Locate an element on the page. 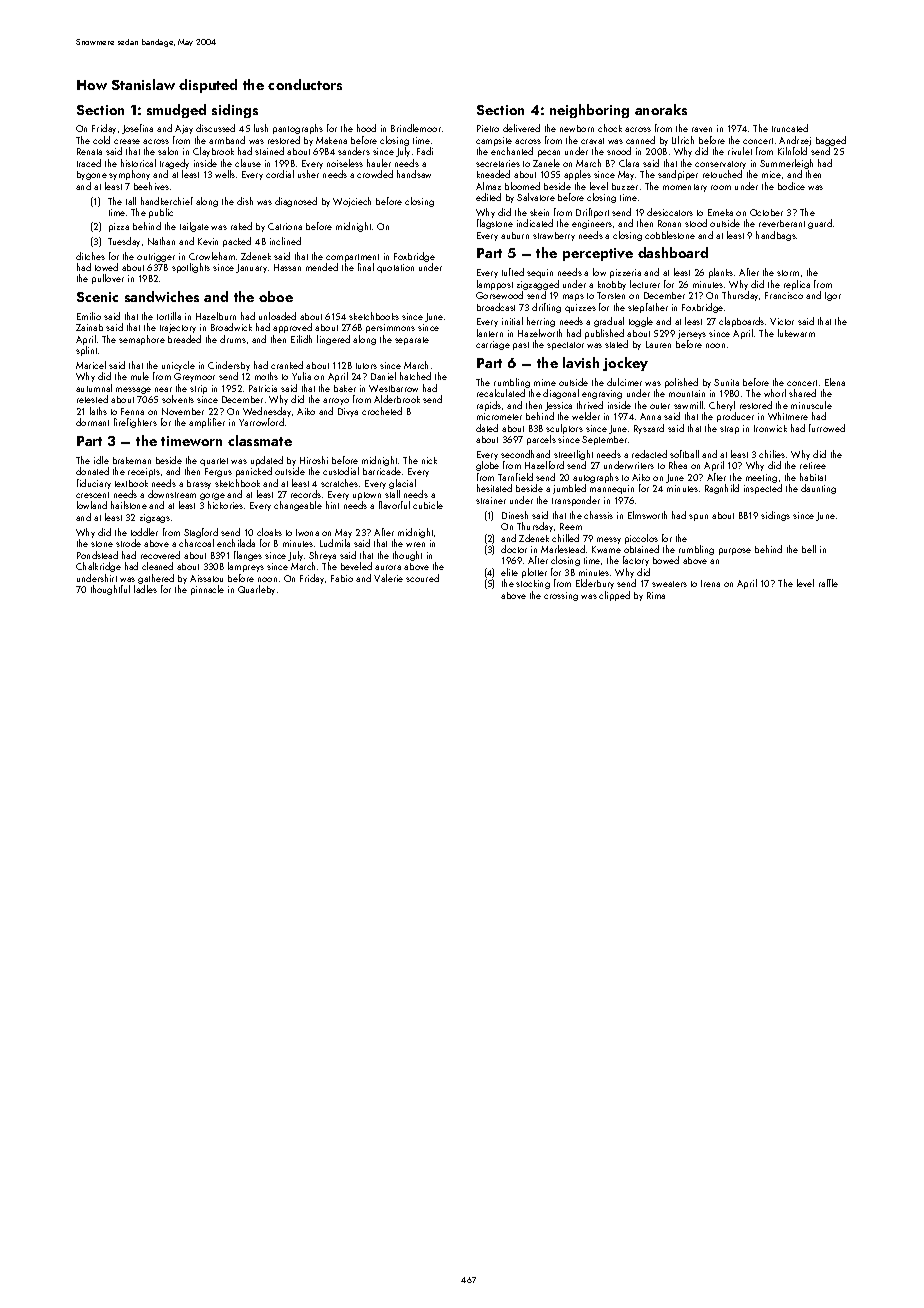  furrowed is located at coordinates (827, 428).
